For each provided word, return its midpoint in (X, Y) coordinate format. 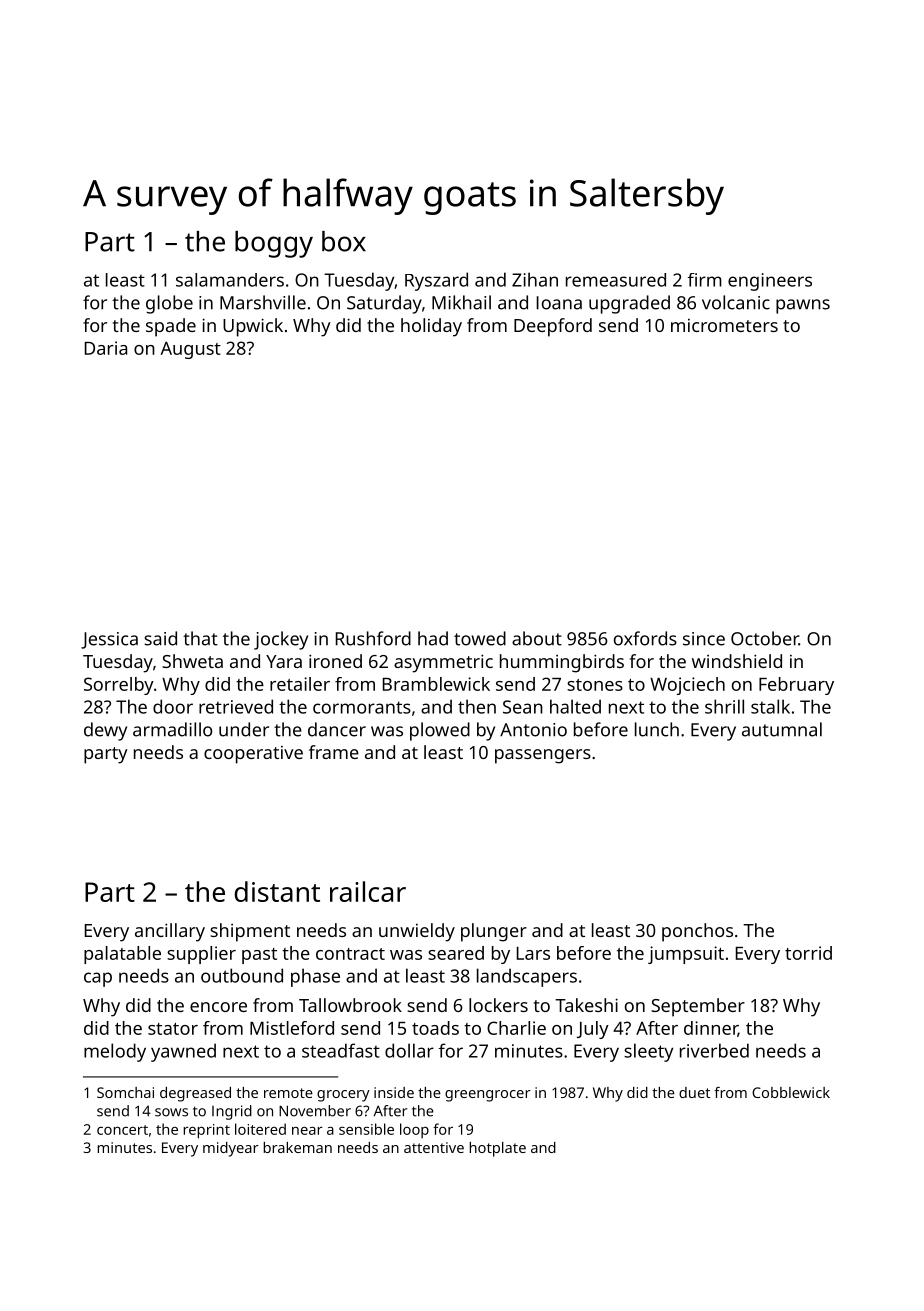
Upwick (253, 327)
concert (122, 1130)
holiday (431, 327)
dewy (105, 731)
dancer (337, 729)
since (704, 639)
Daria (106, 348)
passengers (543, 756)
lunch (657, 729)
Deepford (553, 327)
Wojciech (687, 686)
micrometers (724, 325)
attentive (434, 1147)
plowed (440, 731)
